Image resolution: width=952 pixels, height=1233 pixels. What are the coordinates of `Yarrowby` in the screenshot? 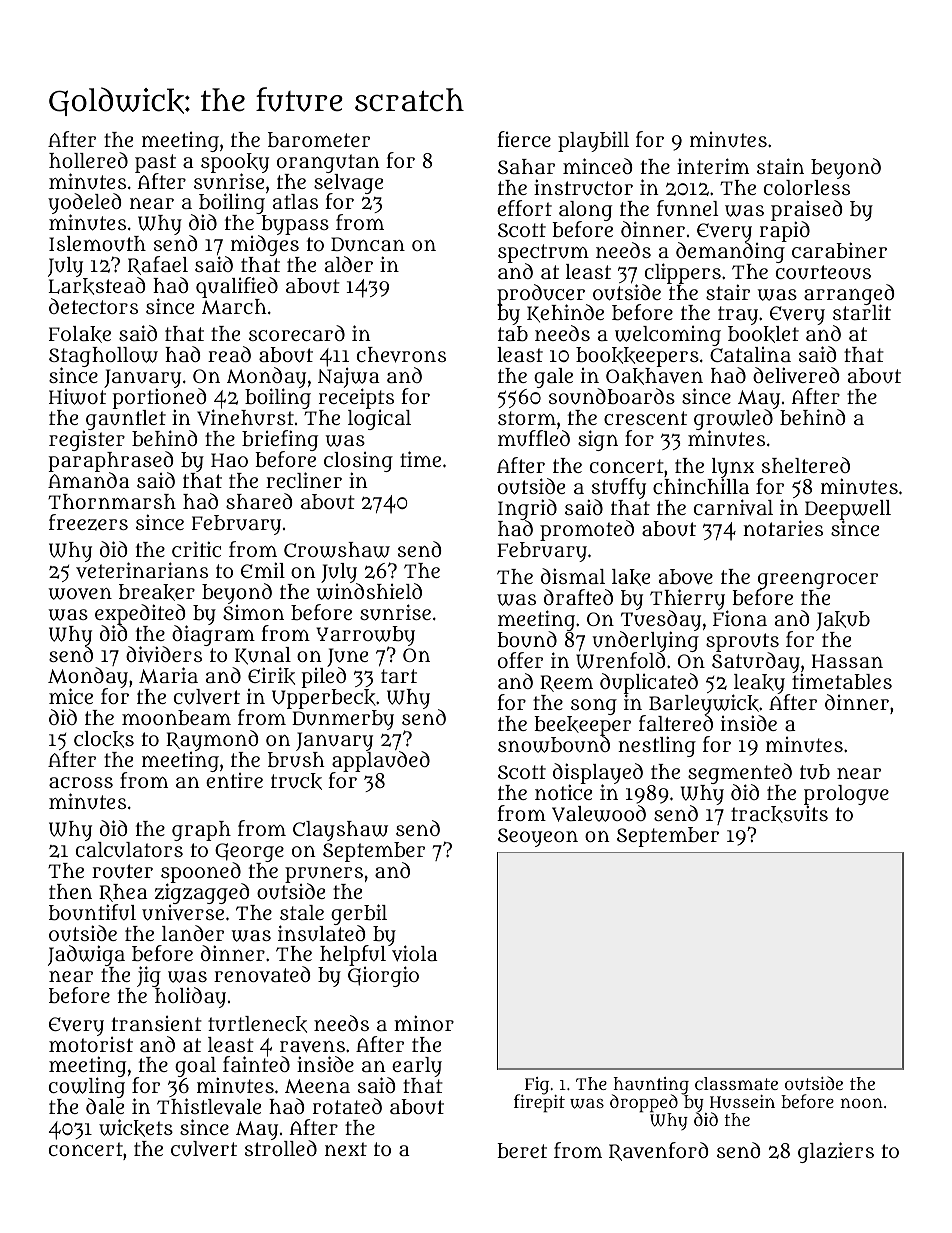 It's located at (365, 636).
